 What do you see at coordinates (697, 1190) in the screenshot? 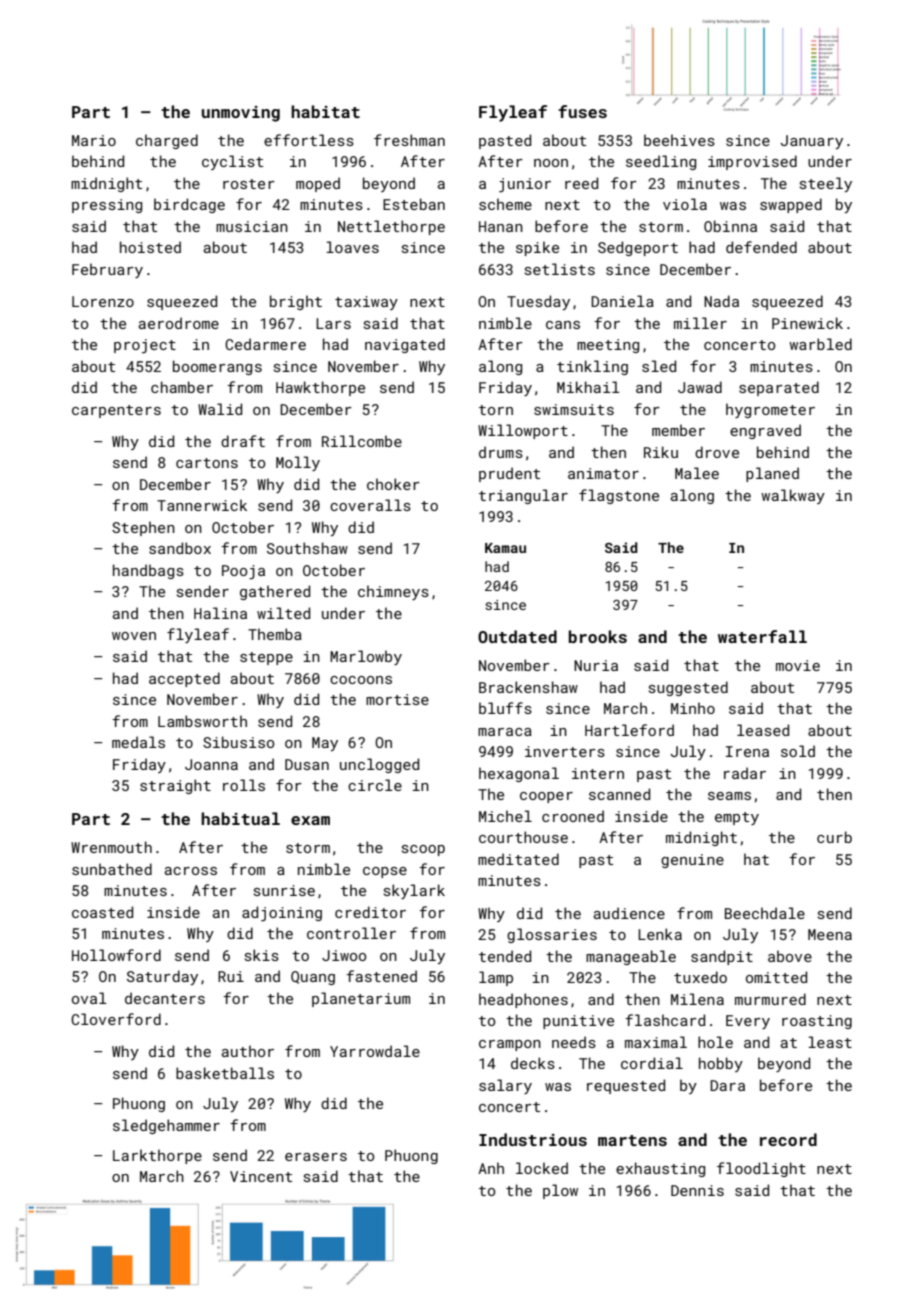
I see `Dennis` at bounding box center [697, 1190].
